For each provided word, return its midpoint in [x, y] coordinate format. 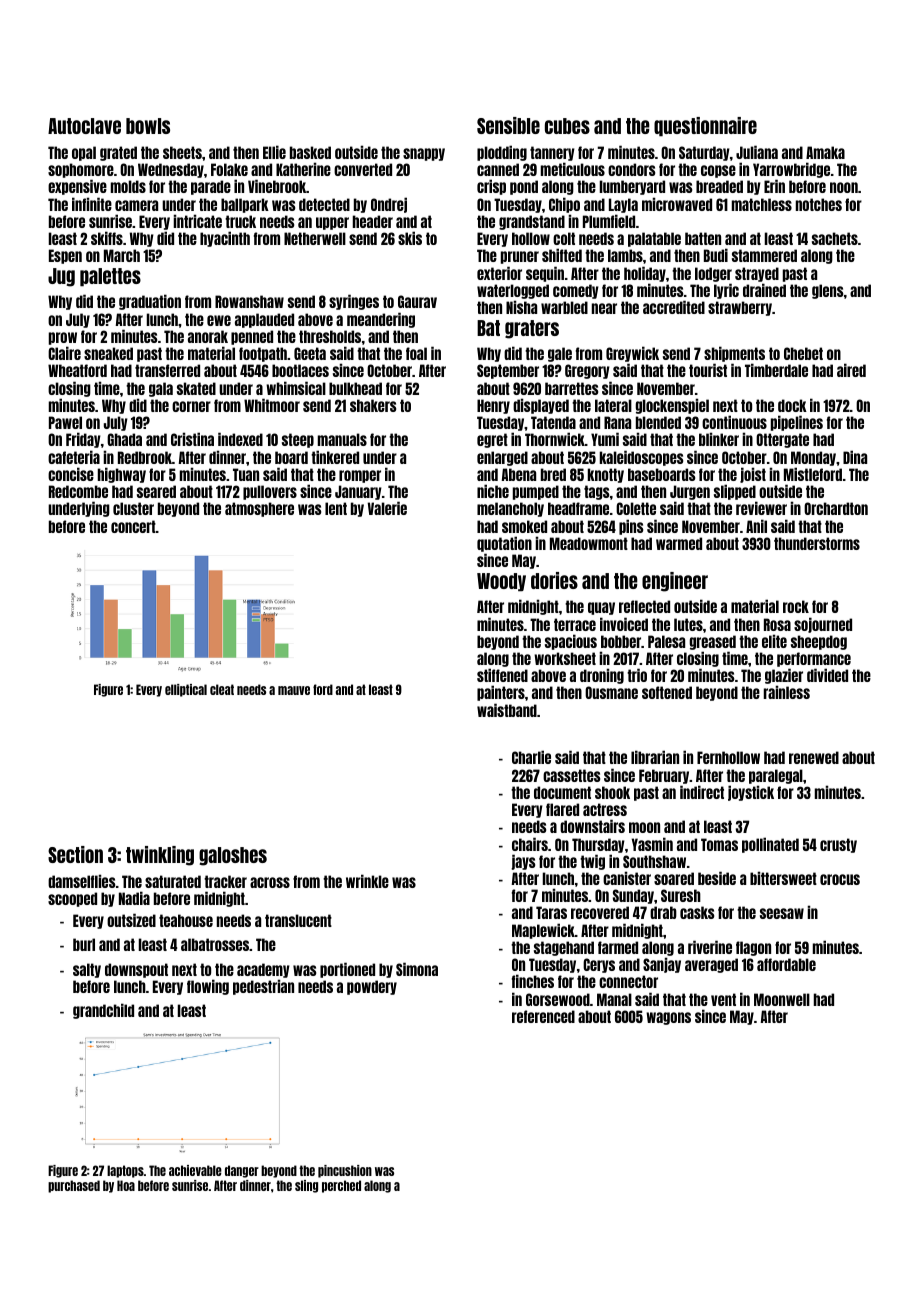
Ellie [274, 152]
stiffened [502, 675]
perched [341, 1186]
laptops [125, 1171]
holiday [645, 274]
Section [75, 854]
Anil [756, 526]
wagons [668, 1018]
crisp [491, 187]
